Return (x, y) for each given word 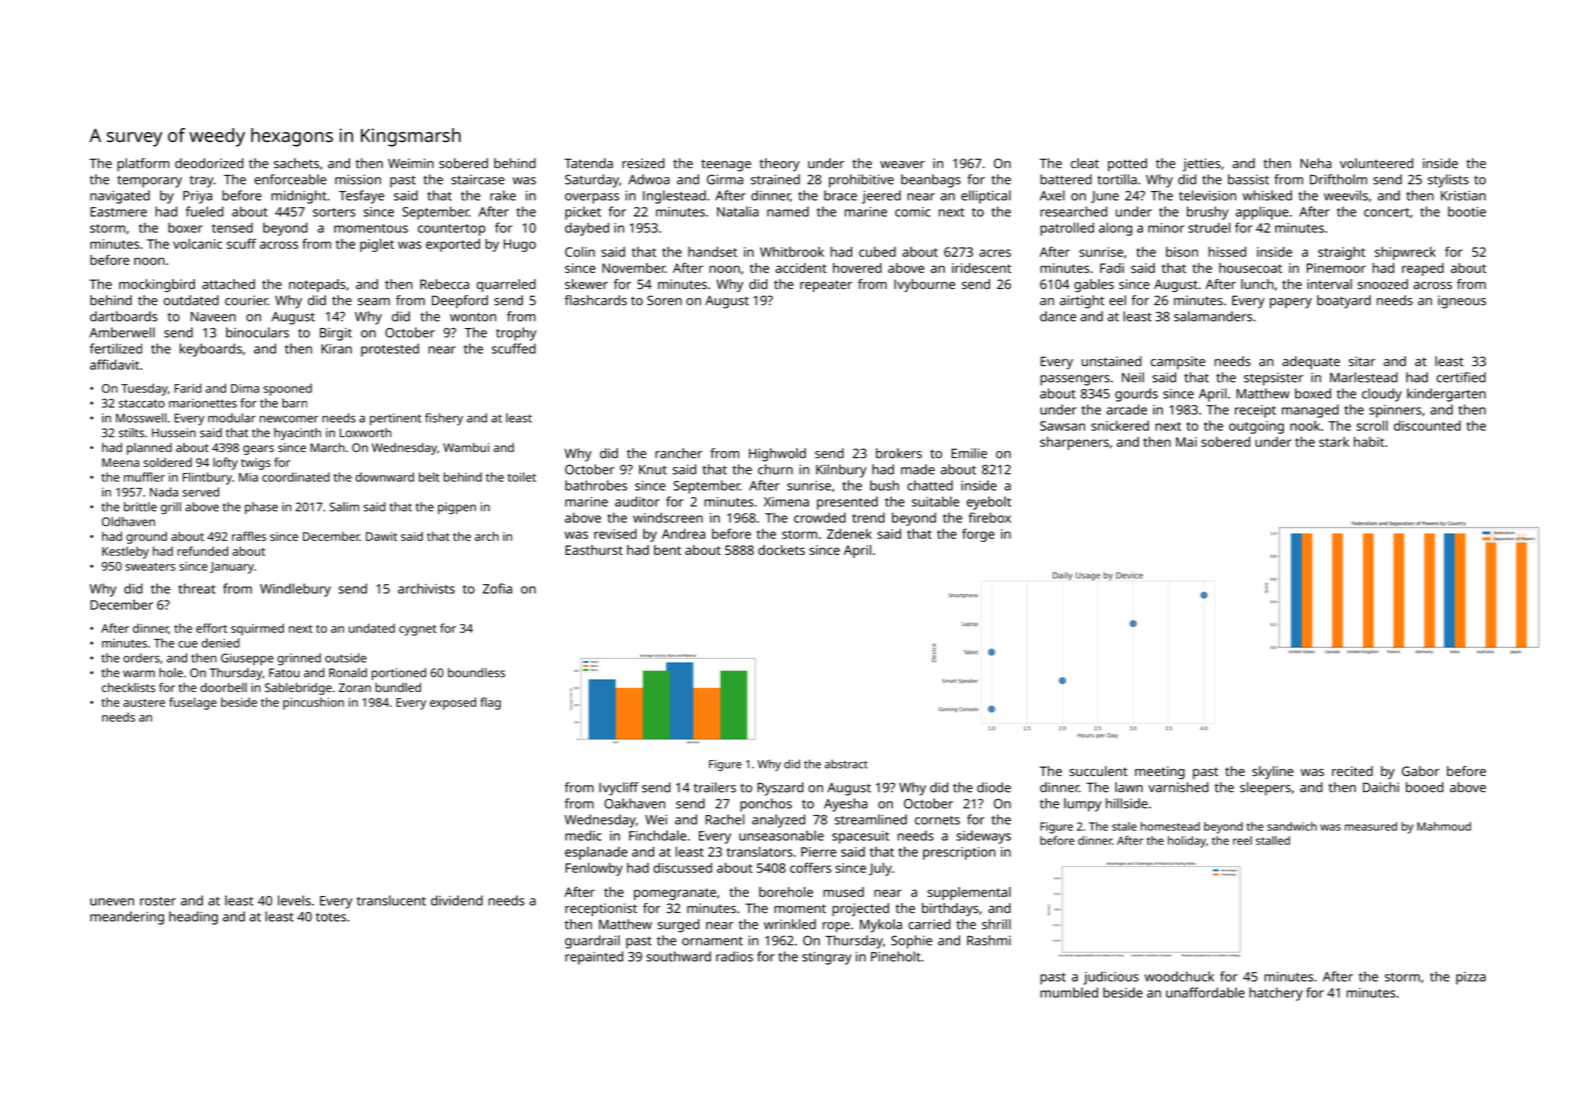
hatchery (1276, 994)
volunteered (1376, 163)
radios (734, 956)
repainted (594, 958)
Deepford (460, 301)
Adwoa (649, 179)
